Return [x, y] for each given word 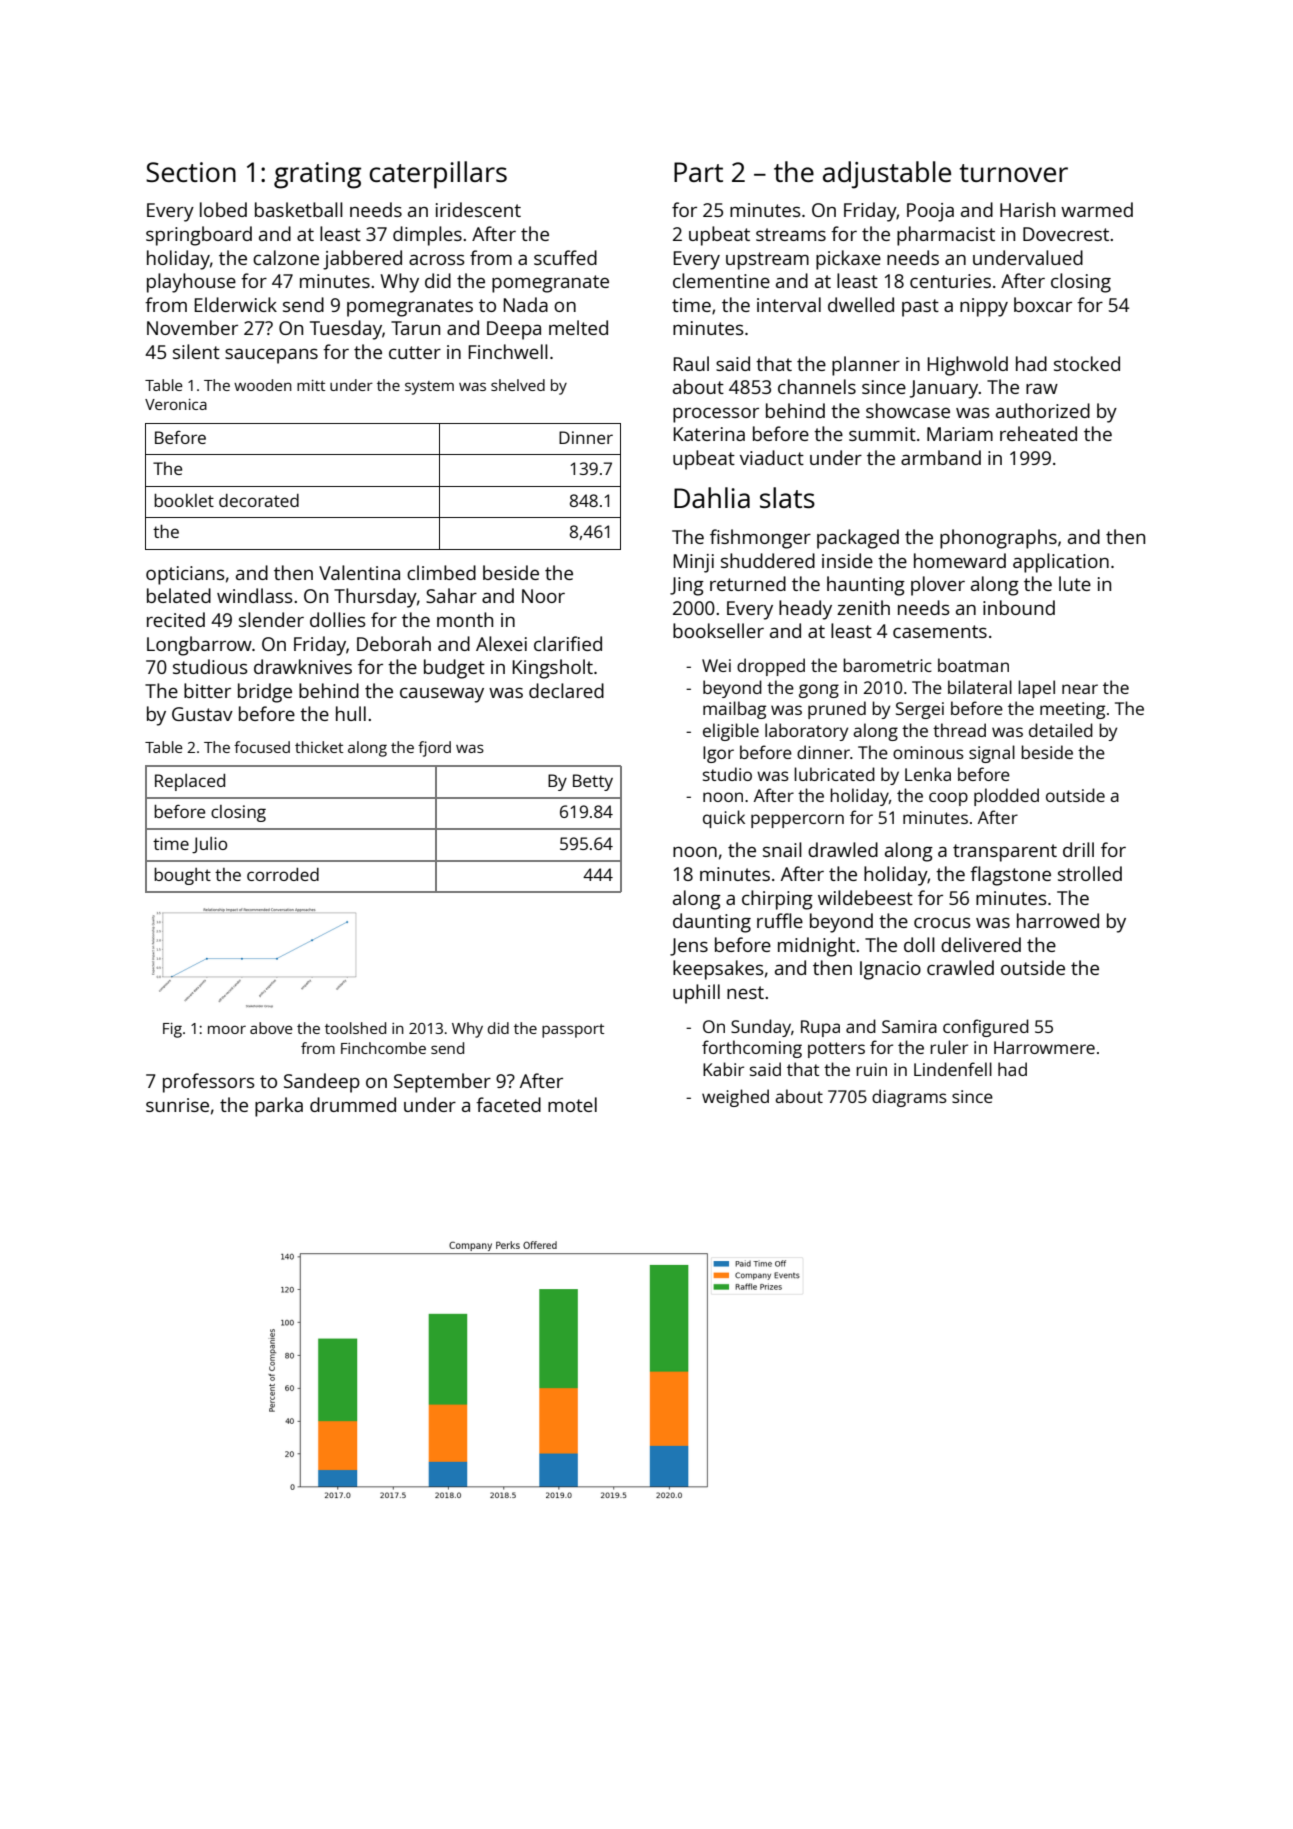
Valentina [359, 572]
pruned [837, 710]
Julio [209, 845]
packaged [858, 539]
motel [572, 1104]
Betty [593, 782]
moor [227, 1029]
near [1080, 689]
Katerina [709, 434]
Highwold [968, 366]
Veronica [176, 404]
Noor [543, 596]
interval [789, 304]
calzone [286, 257]
